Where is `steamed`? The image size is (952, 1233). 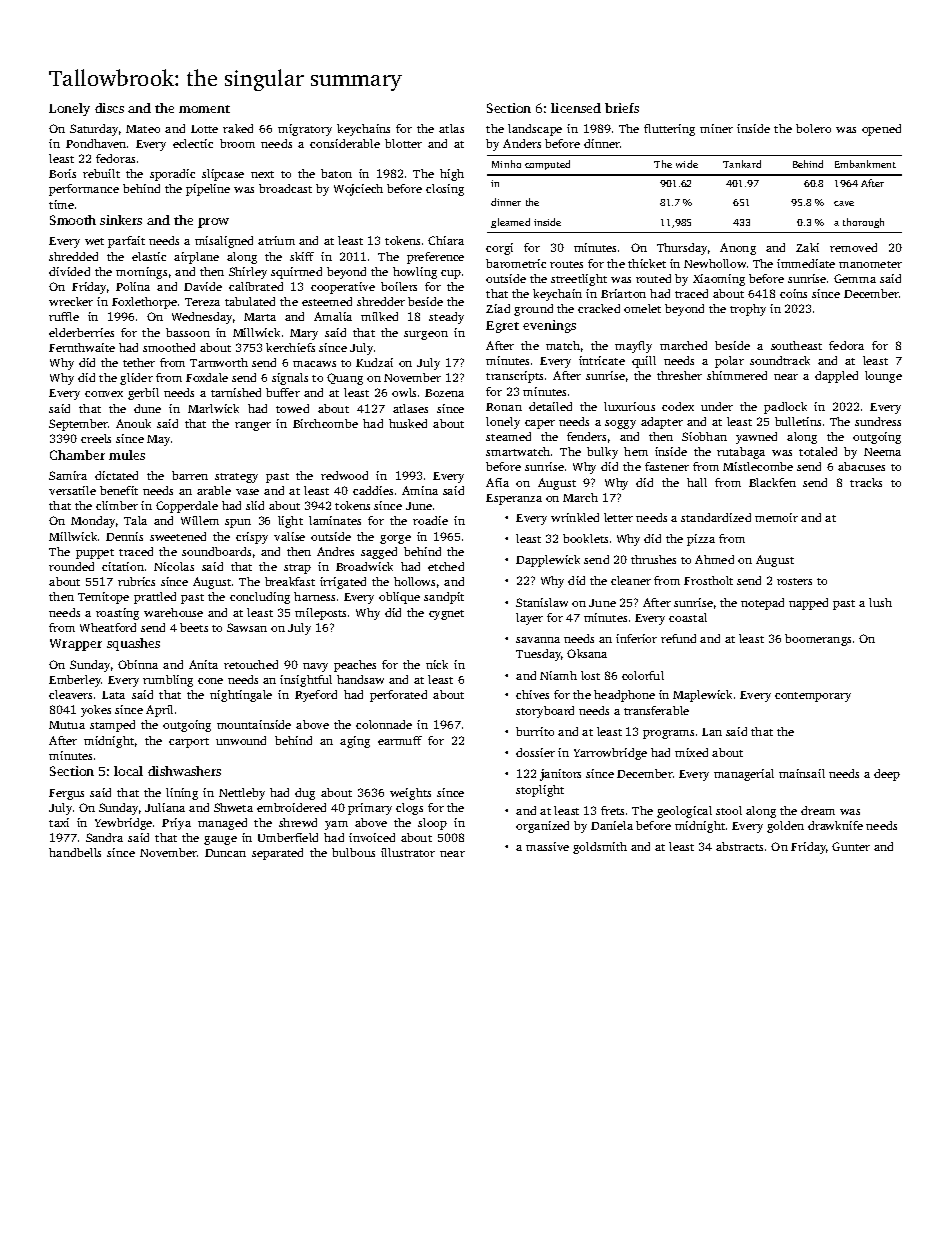
steamed is located at coordinates (508, 436).
